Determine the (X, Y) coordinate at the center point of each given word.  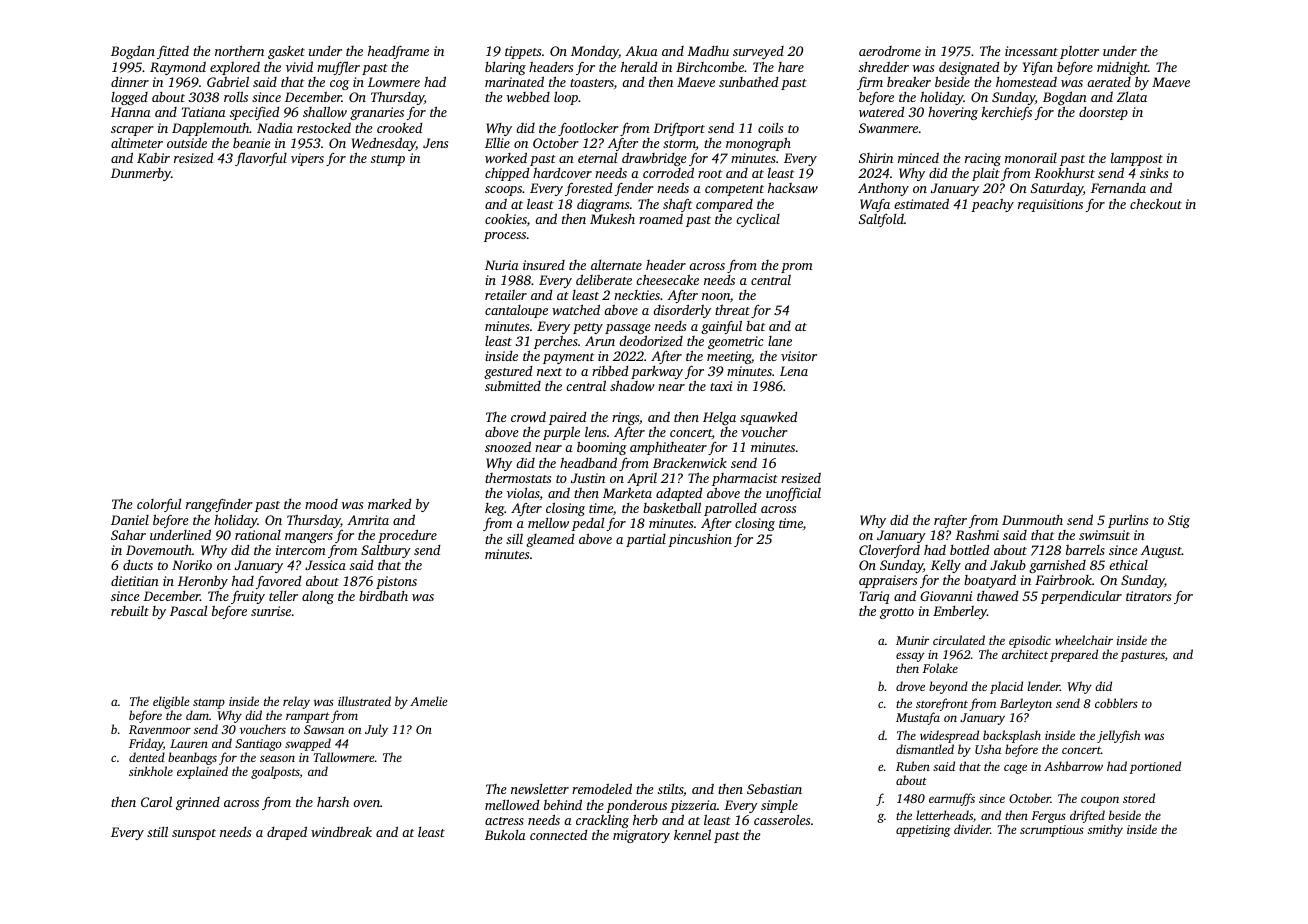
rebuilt (130, 611)
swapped (308, 744)
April (642, 479)
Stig (1179, 521)
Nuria (502, 265)
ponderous (636, 806)
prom (797, 268)
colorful (159, 505)
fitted (173, 52)
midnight (1122, 68)
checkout (1156, 203)
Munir (912, 640)
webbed (528, 97)
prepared (1074, 655)
